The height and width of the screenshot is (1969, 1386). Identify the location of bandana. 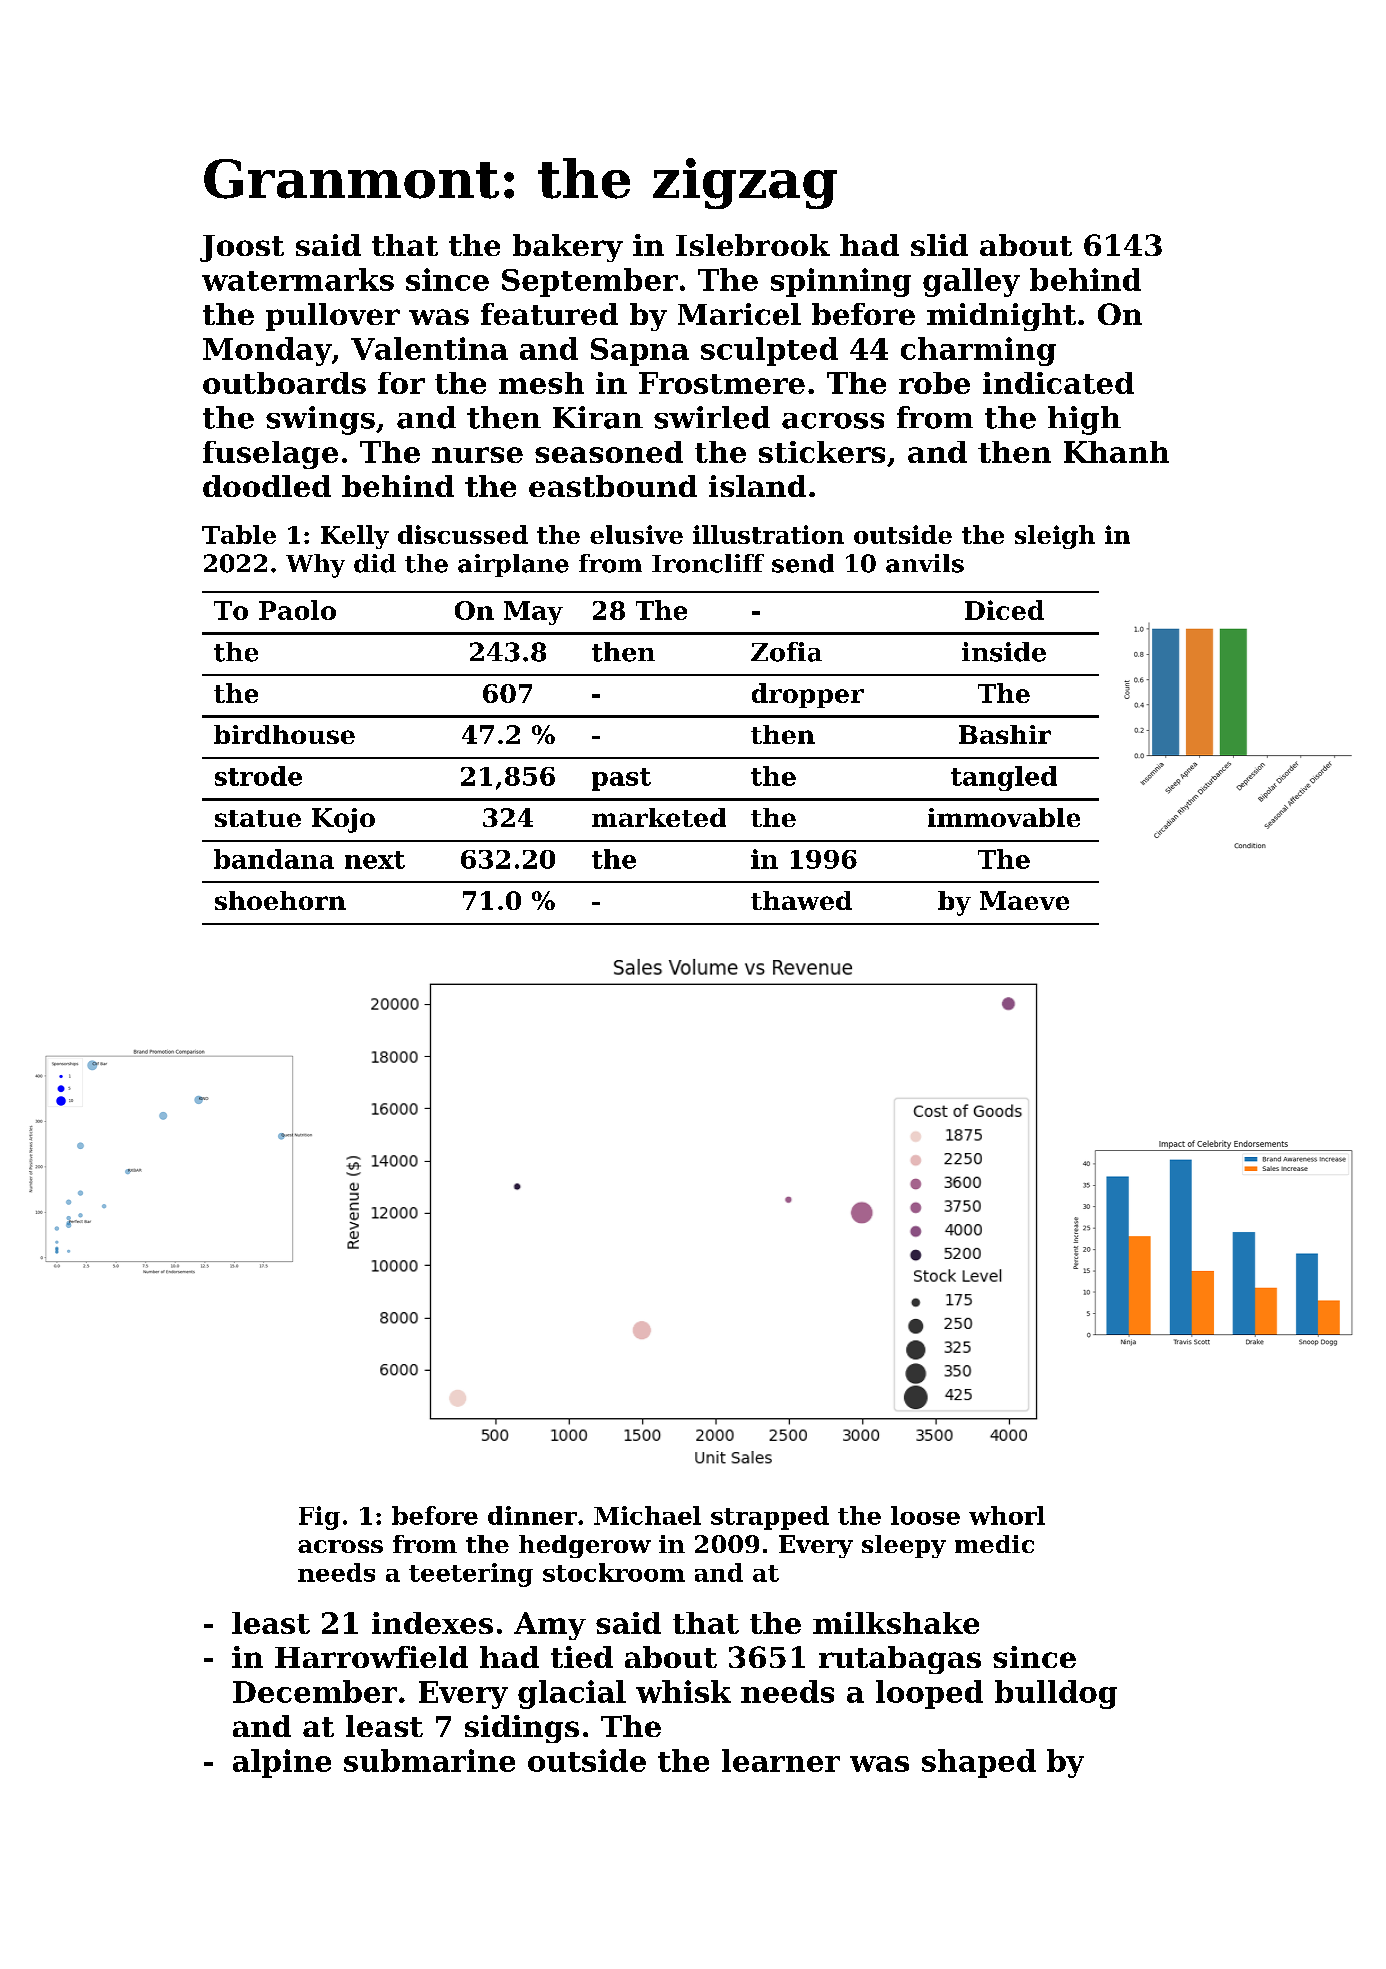
(274, 859).
